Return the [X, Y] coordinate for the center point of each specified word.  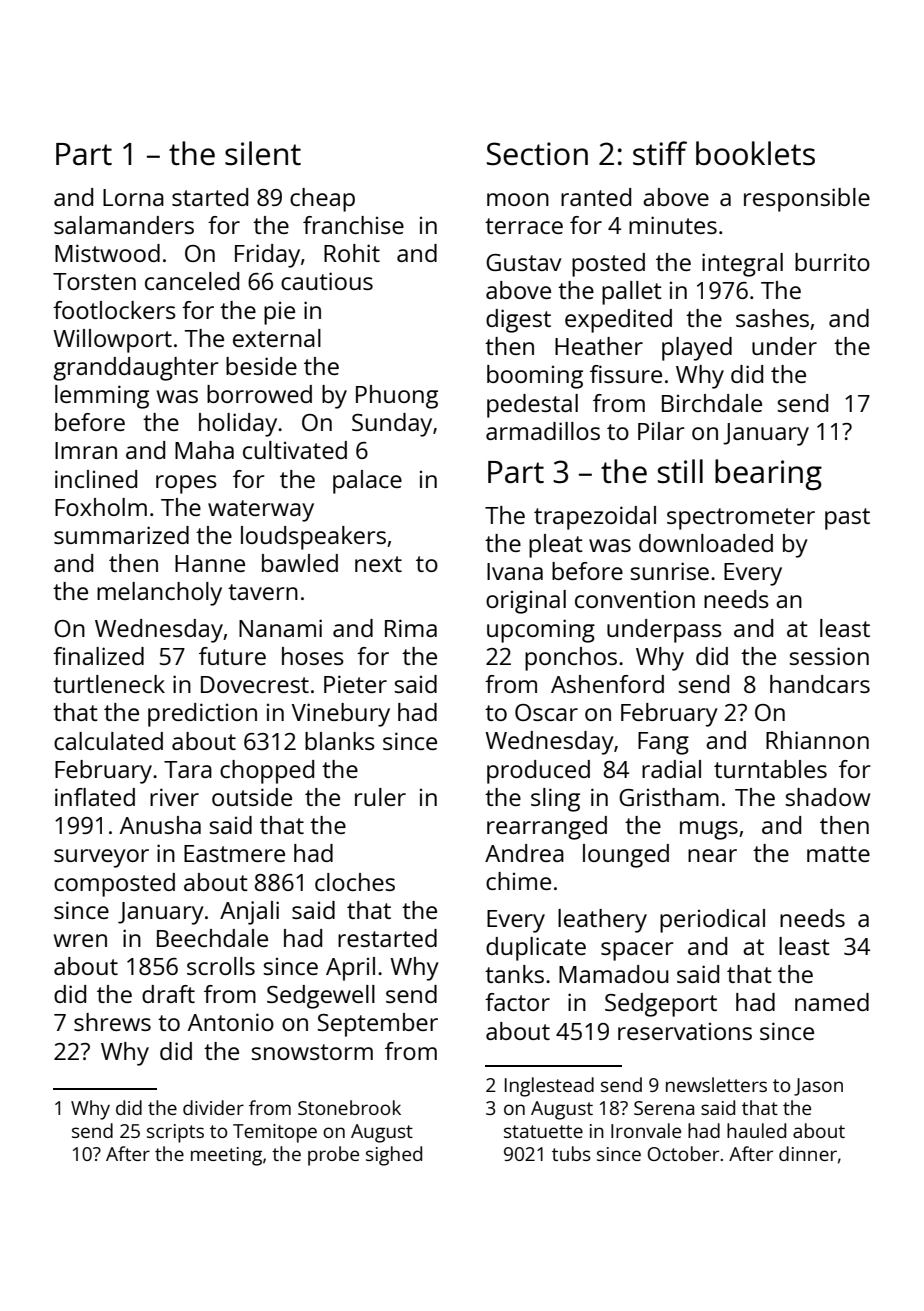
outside [252, 797]
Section [537, 154]
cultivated [295, 450]
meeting [226, 1156]
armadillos [543, 431]
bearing [768, 474]
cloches [355, 882]
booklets [755, 153]
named [832, 1002]
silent [263, 153]
